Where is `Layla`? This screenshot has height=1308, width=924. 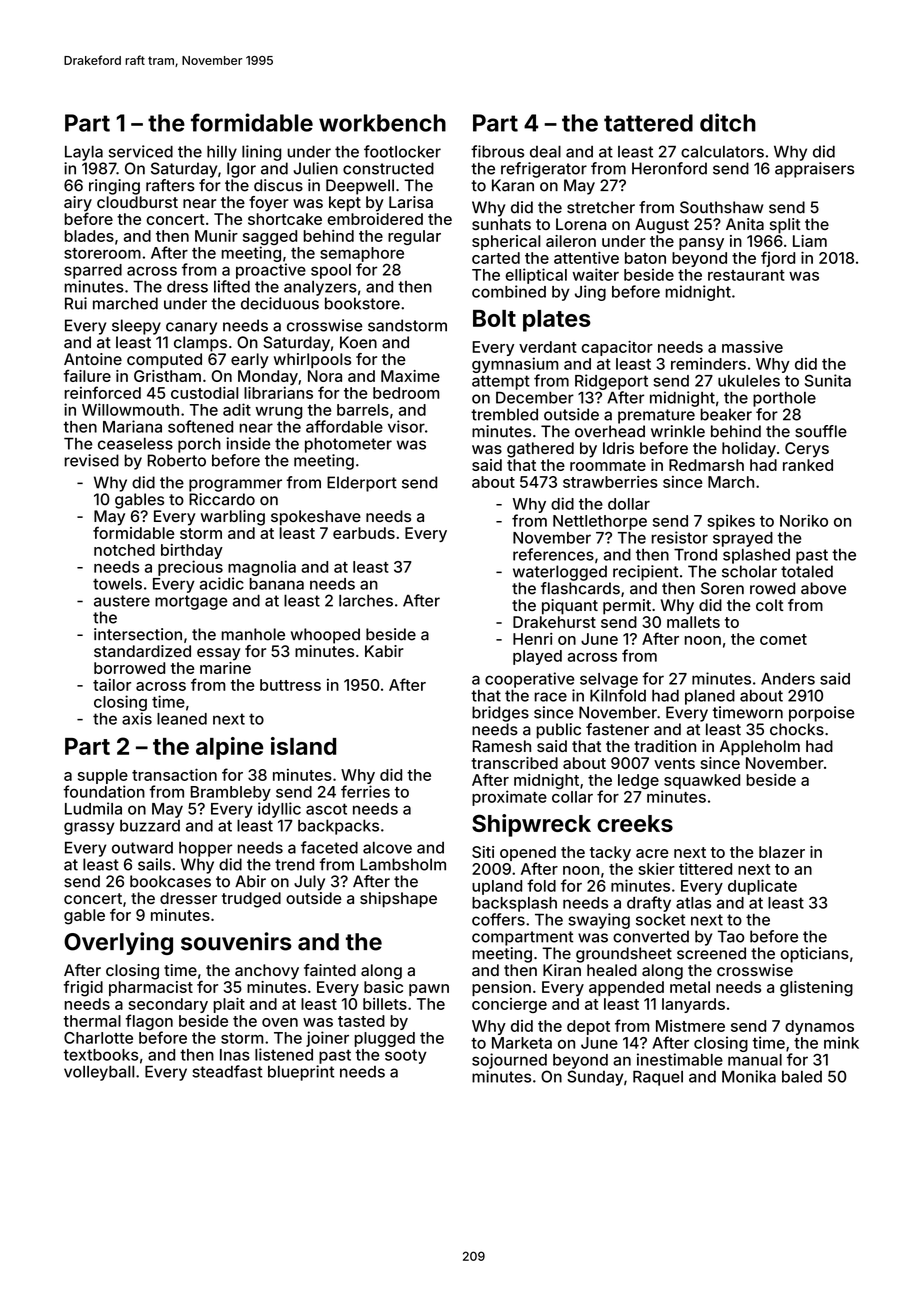
Layla is located at coordinates (84, 153).
